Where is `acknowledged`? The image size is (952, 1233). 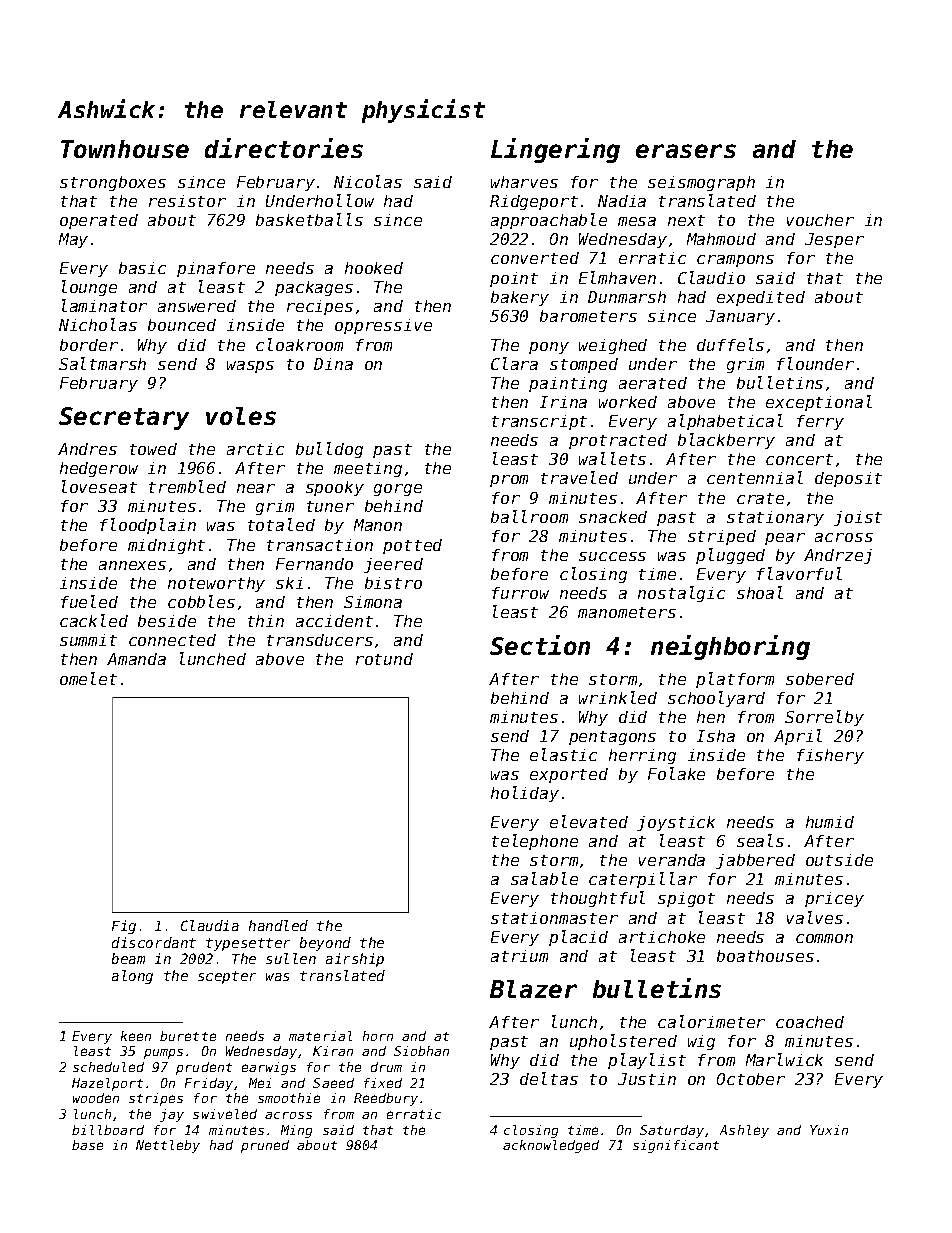 acknowledged is located at coordinates (551, 1146).
